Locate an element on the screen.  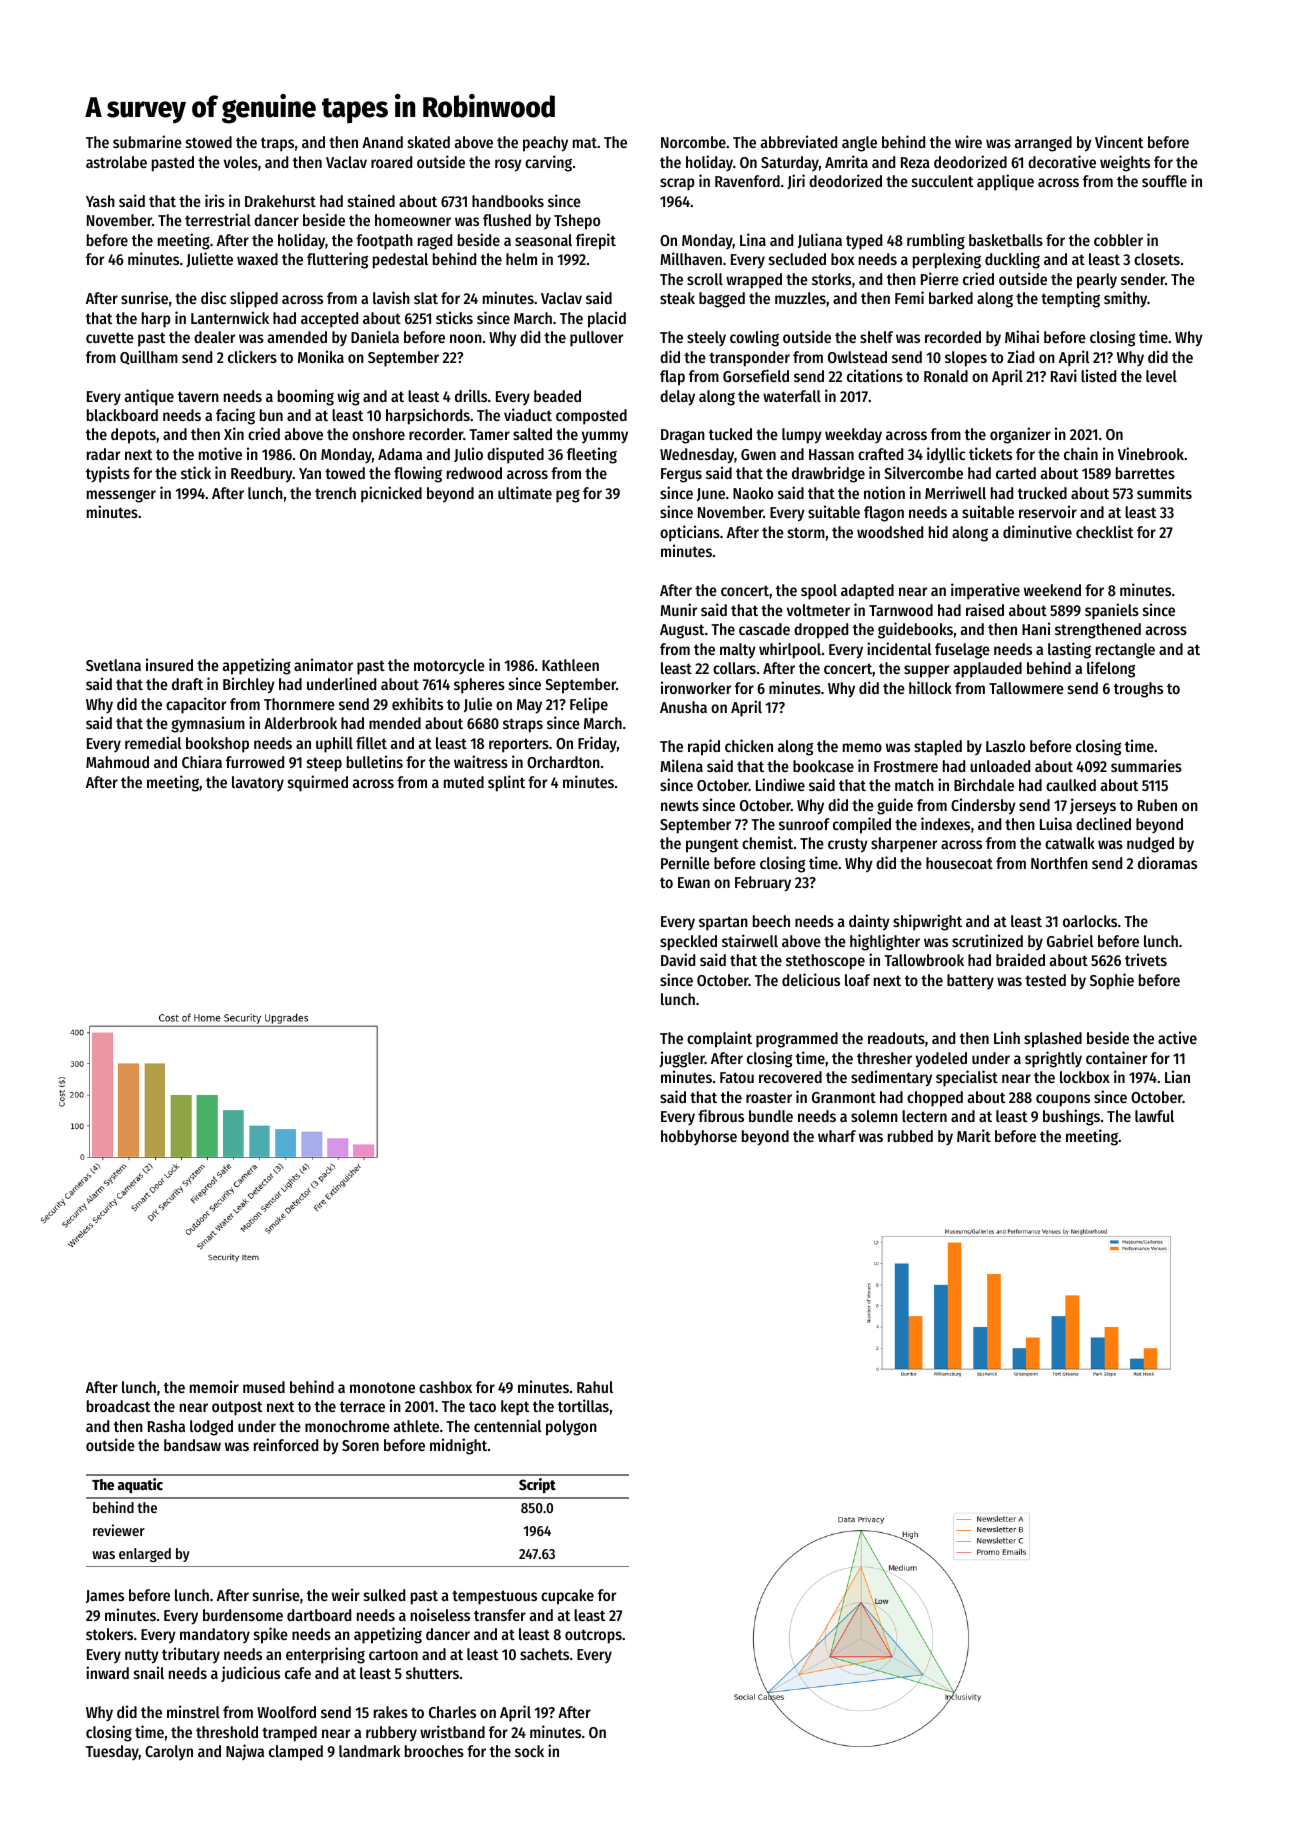
Reza is located at coordinates (915, 162).
